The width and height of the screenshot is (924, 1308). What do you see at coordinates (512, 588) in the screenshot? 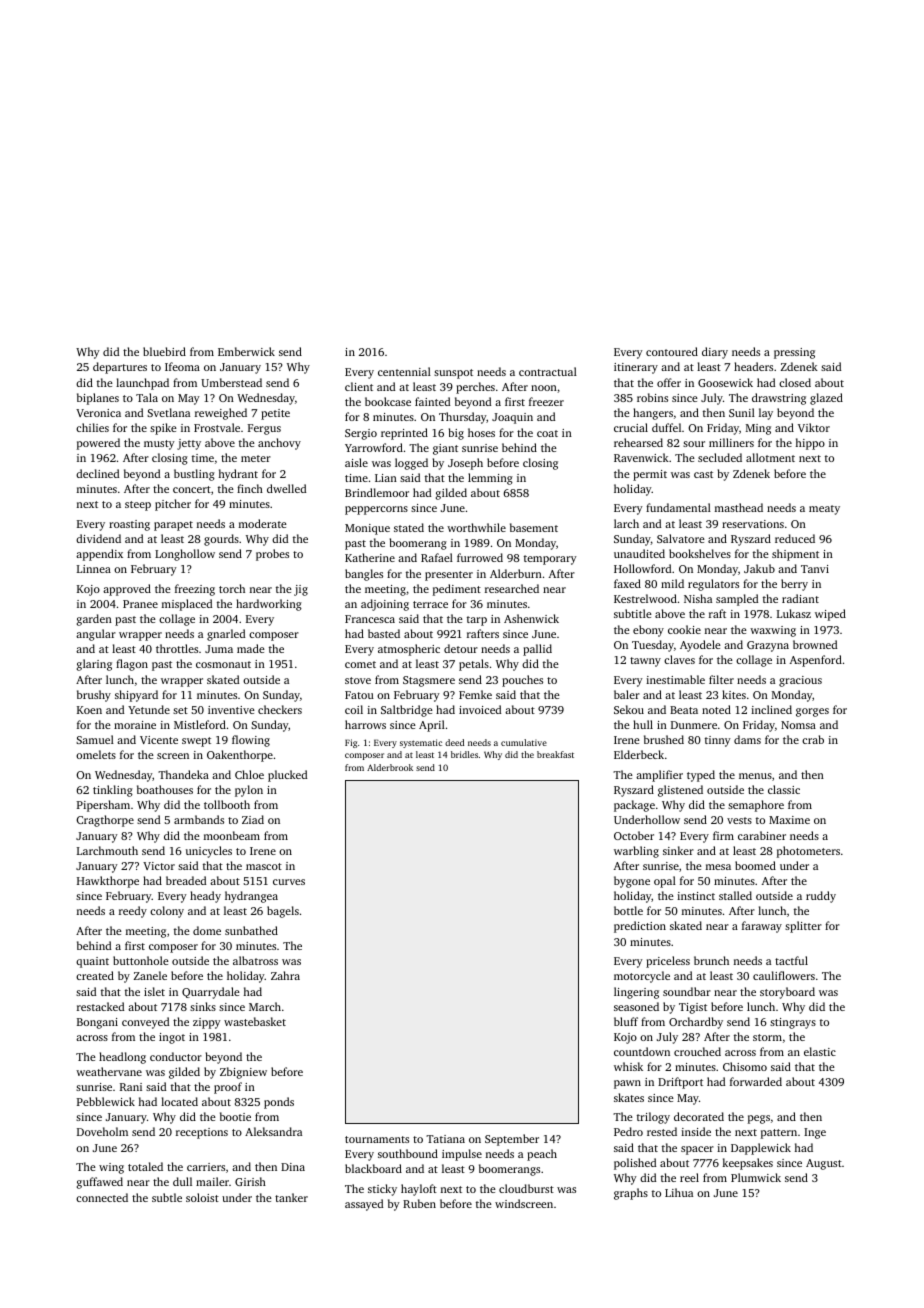
I see `researched` at bounding box center [512, 588].
